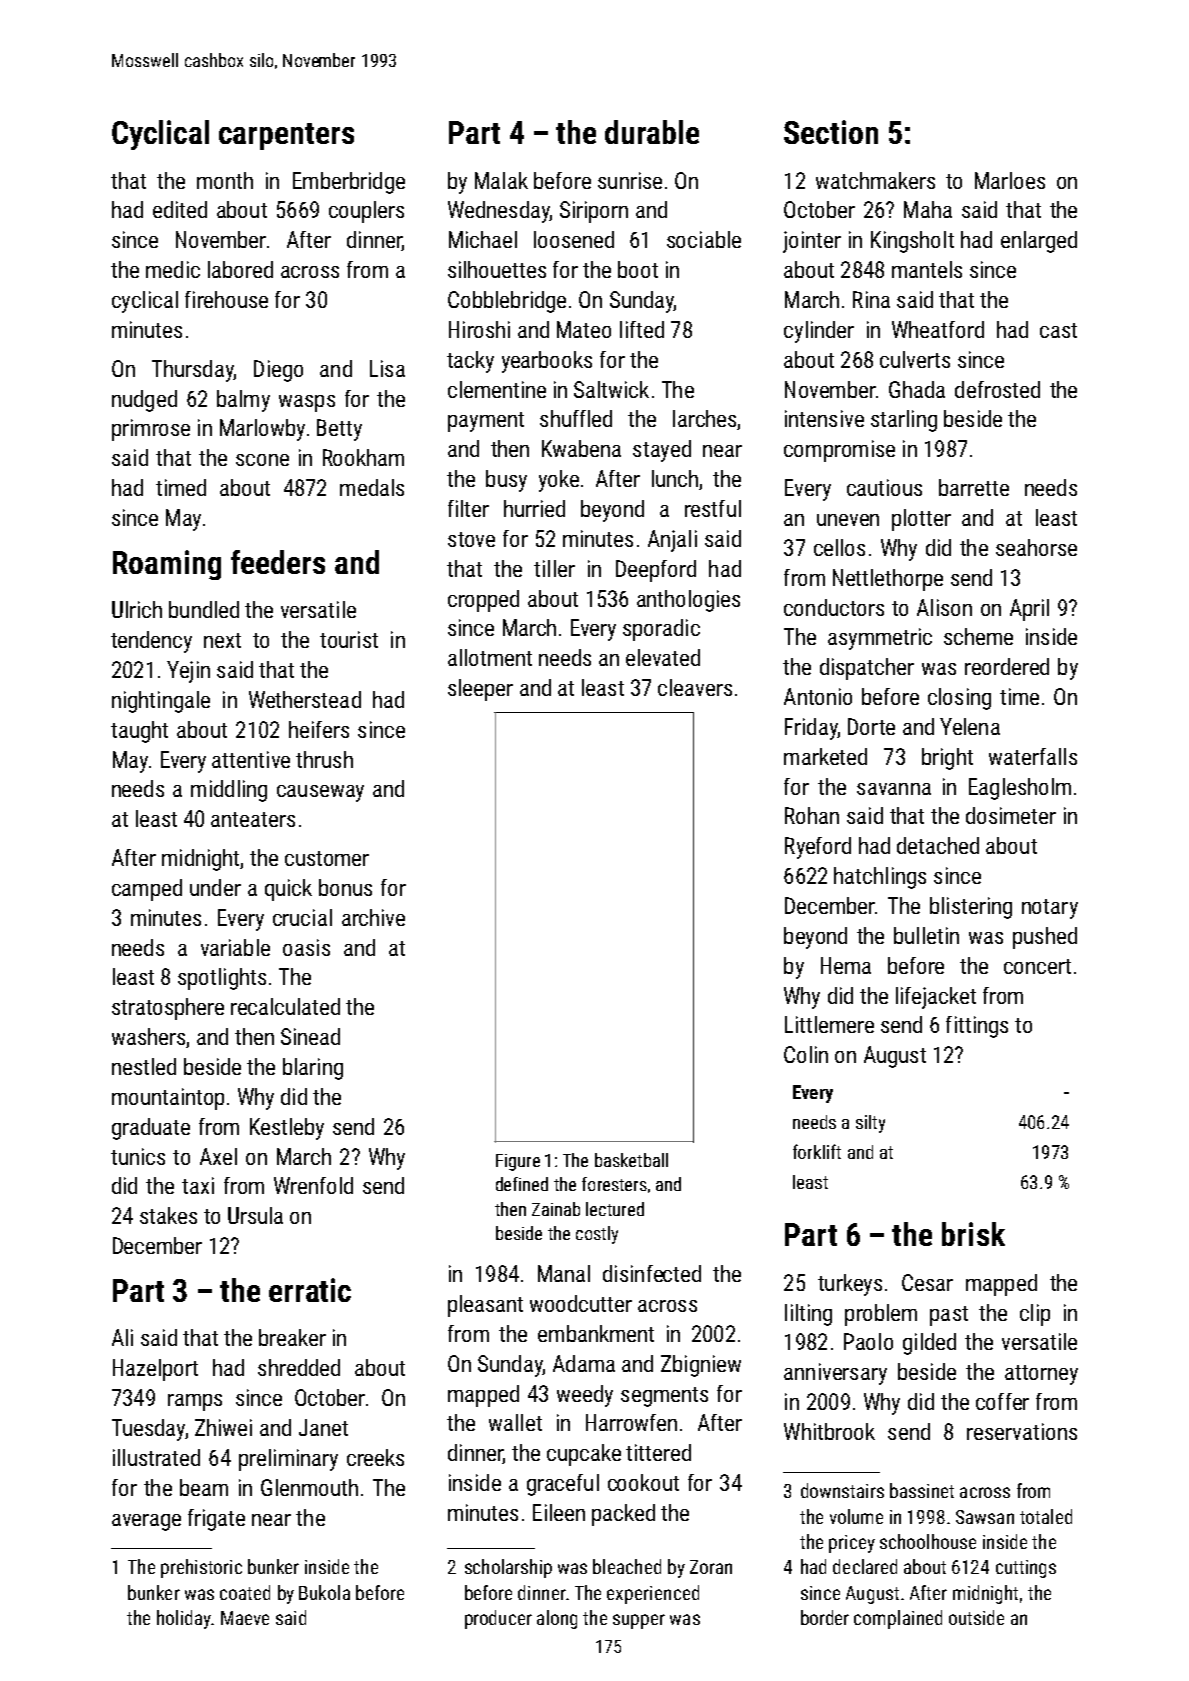  What do you see at coordinates (184, 1619) in the screenshot?
I see `holiday` at bounding box center [184, 1619].
